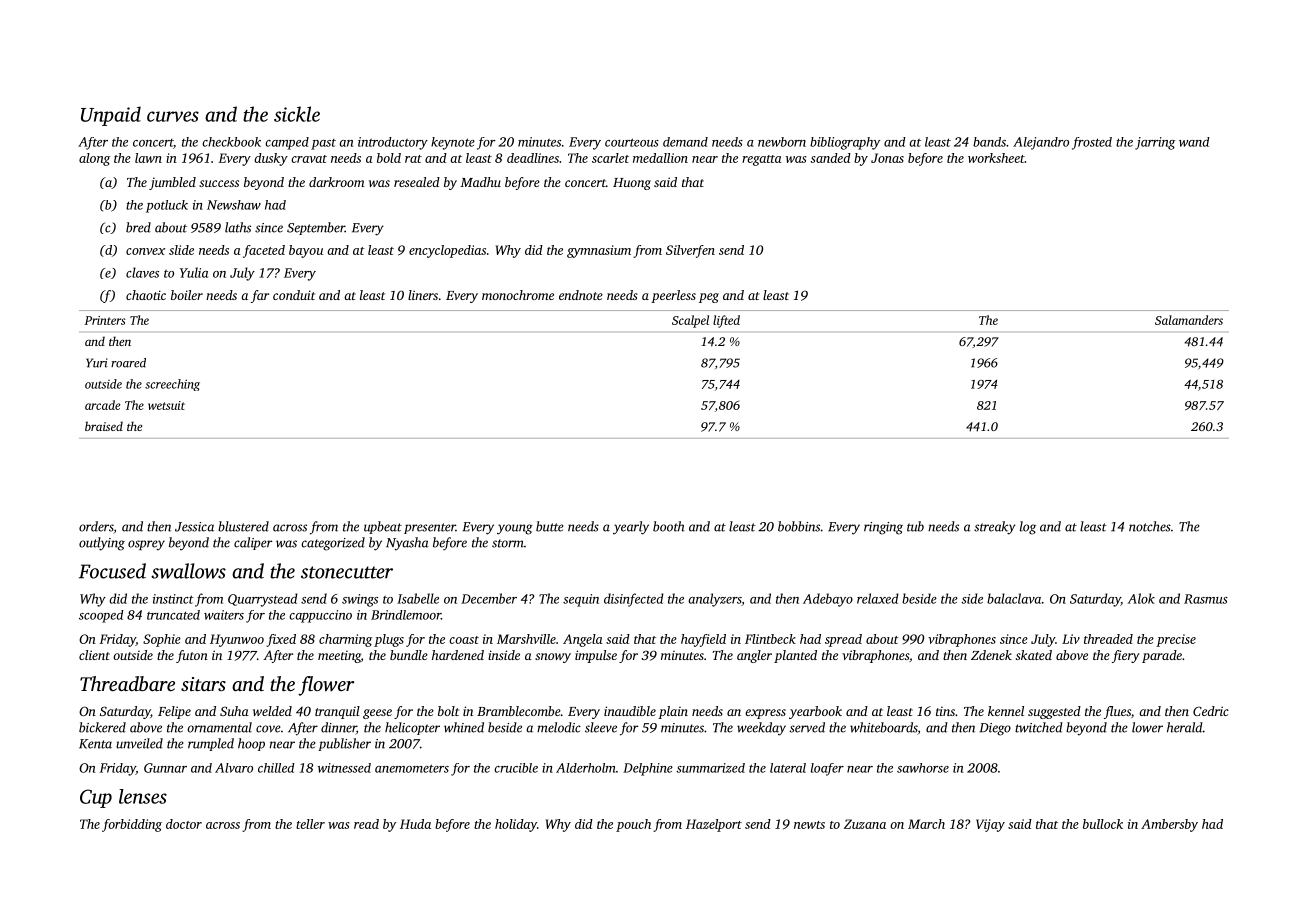 The width and height of the screenshot is (1308, 924). Describe the element at coordinates (1189, 320) in the screenshot. I see `Salamanders` at that location.
